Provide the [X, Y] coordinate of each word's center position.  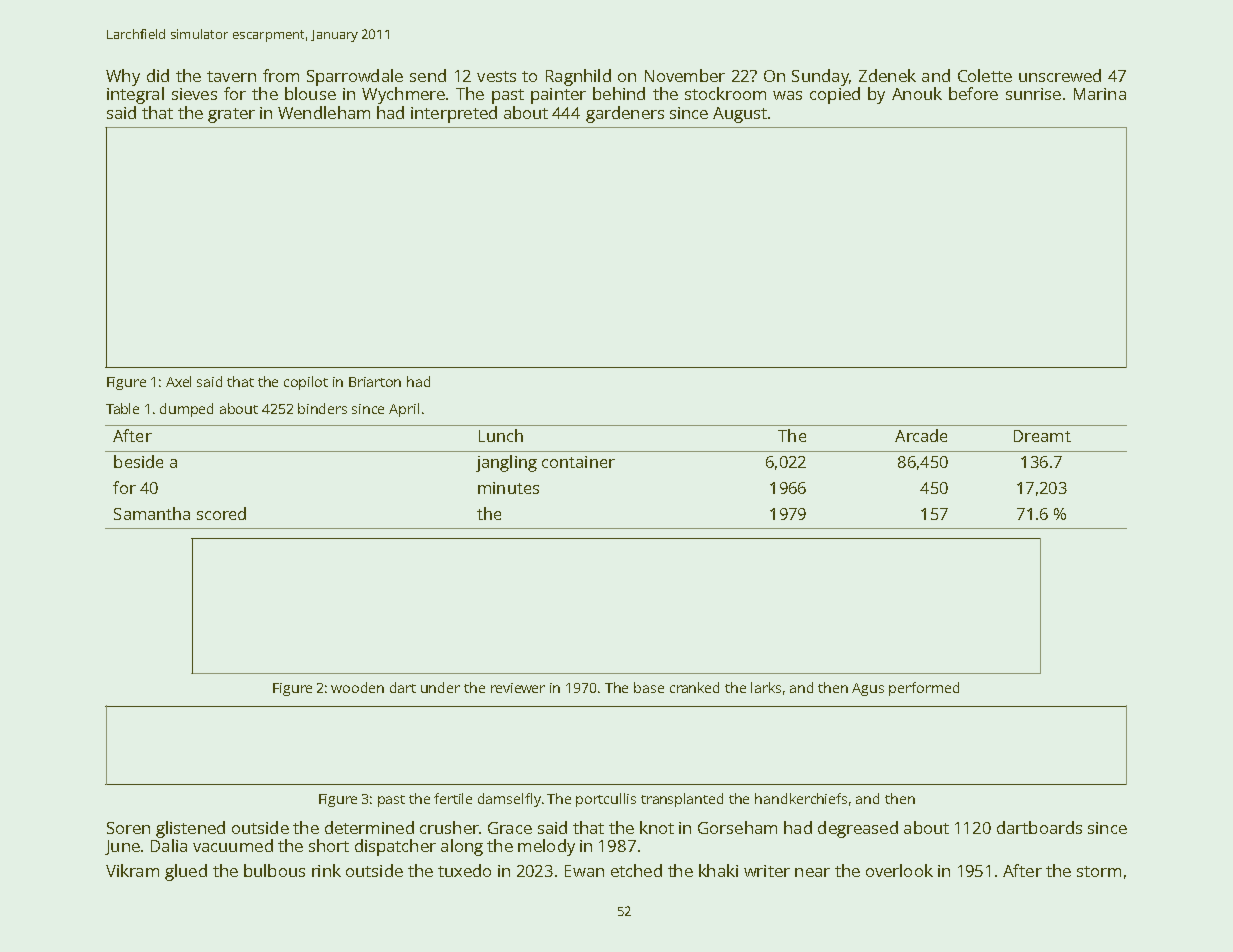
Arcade [921, 435]
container [578, 462]
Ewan [584, 871]
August [740, 115]
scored [221, 513]
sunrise [1033, 94]
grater [231, 115]
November [685, 75]
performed [924, 689]
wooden [357, 687]
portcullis [606, 800]
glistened [190, 829]
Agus [868, 689]
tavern [231, 76]
